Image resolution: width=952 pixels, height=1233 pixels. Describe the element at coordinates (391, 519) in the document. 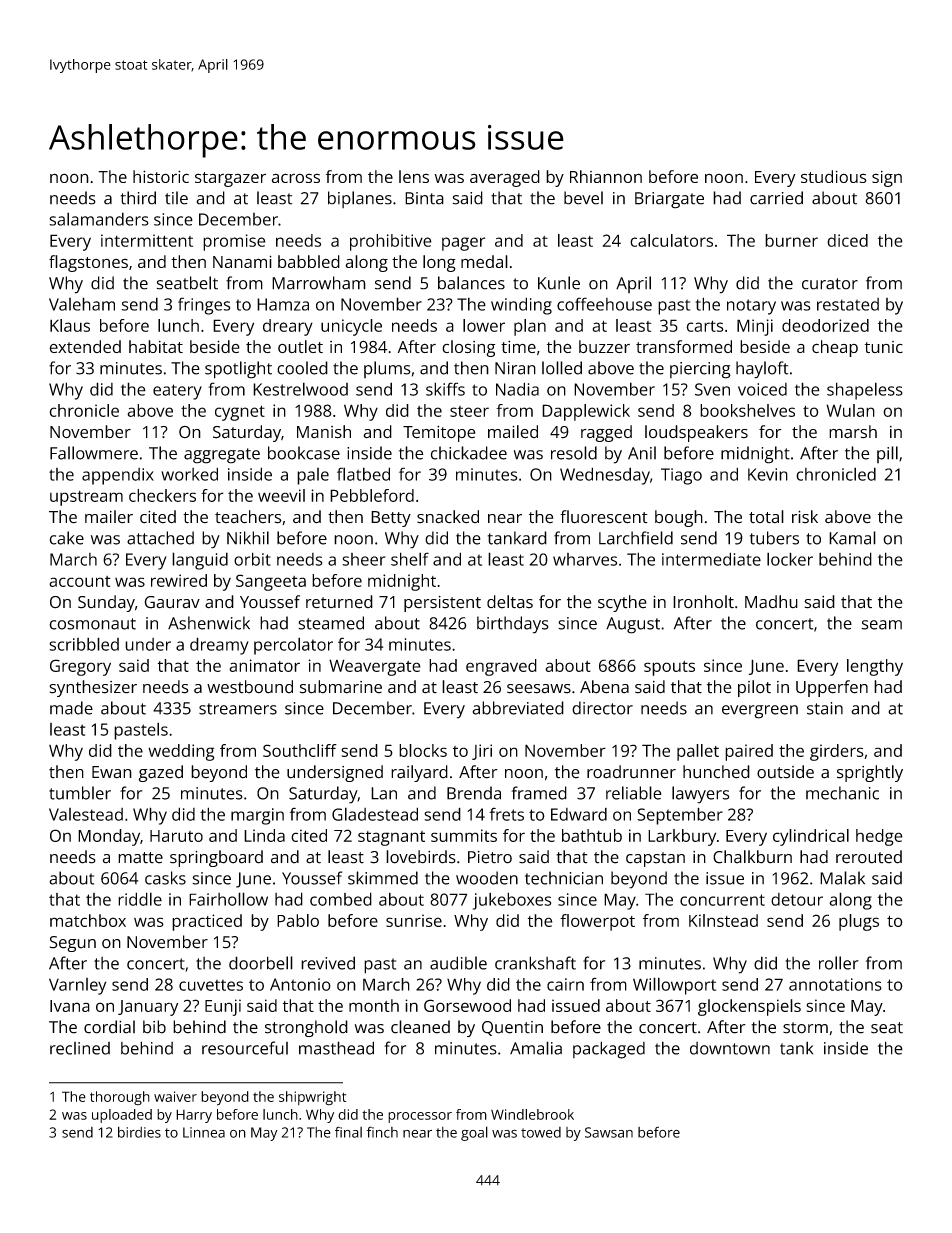

I see `Betty` at that location.
